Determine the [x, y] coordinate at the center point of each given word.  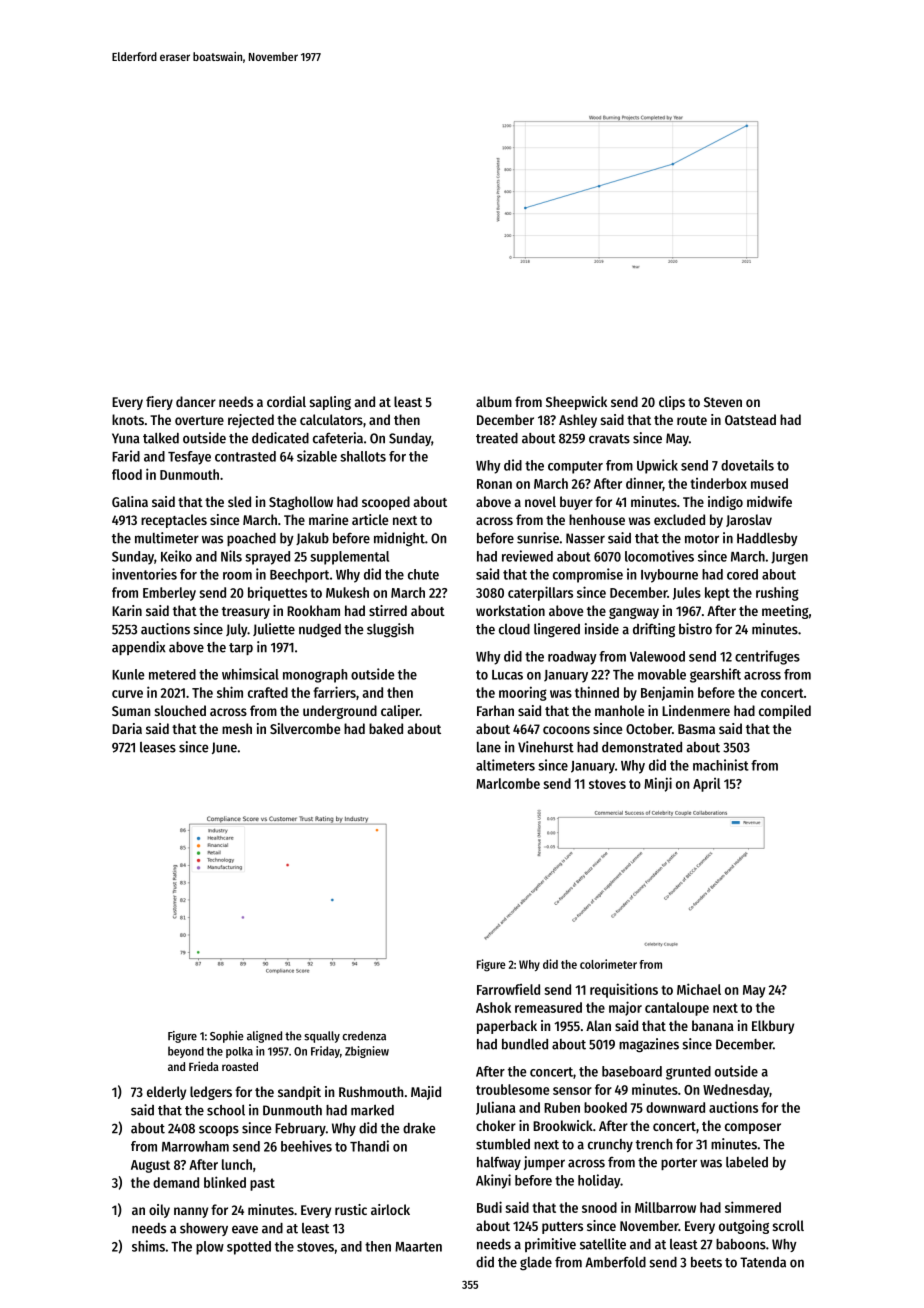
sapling [330, 403]
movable [662, 674]
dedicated [280, 438]
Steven [723, 402]
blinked [225, 1182]
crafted [268, 692]
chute [423, 574]
